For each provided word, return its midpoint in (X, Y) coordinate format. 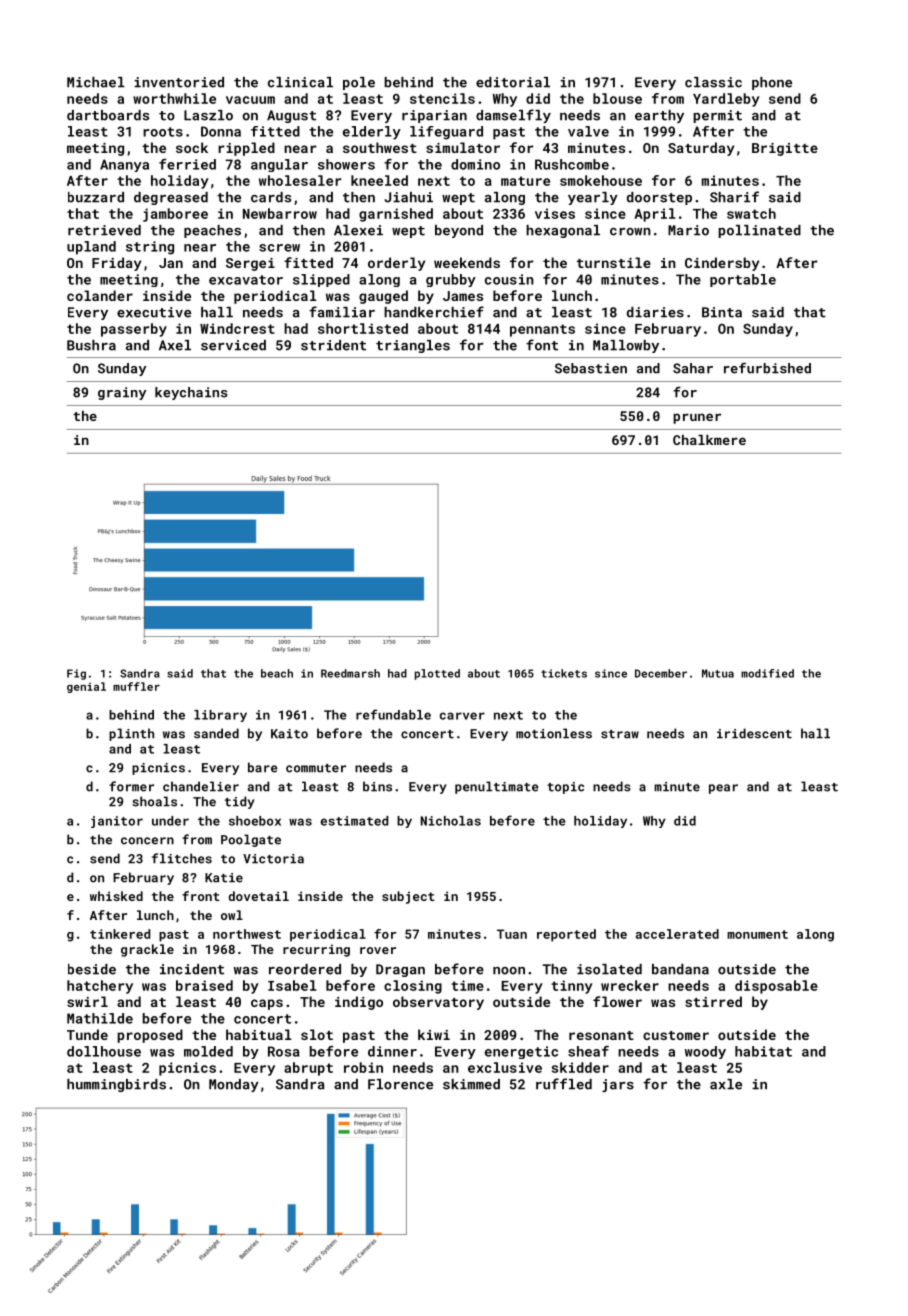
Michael (96, 82)
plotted (437, 674)
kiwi (434, 1034)
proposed (150, 1036)
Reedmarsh (350, 673)
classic (713, 82)
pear (723, 789)
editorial (513, 82)
